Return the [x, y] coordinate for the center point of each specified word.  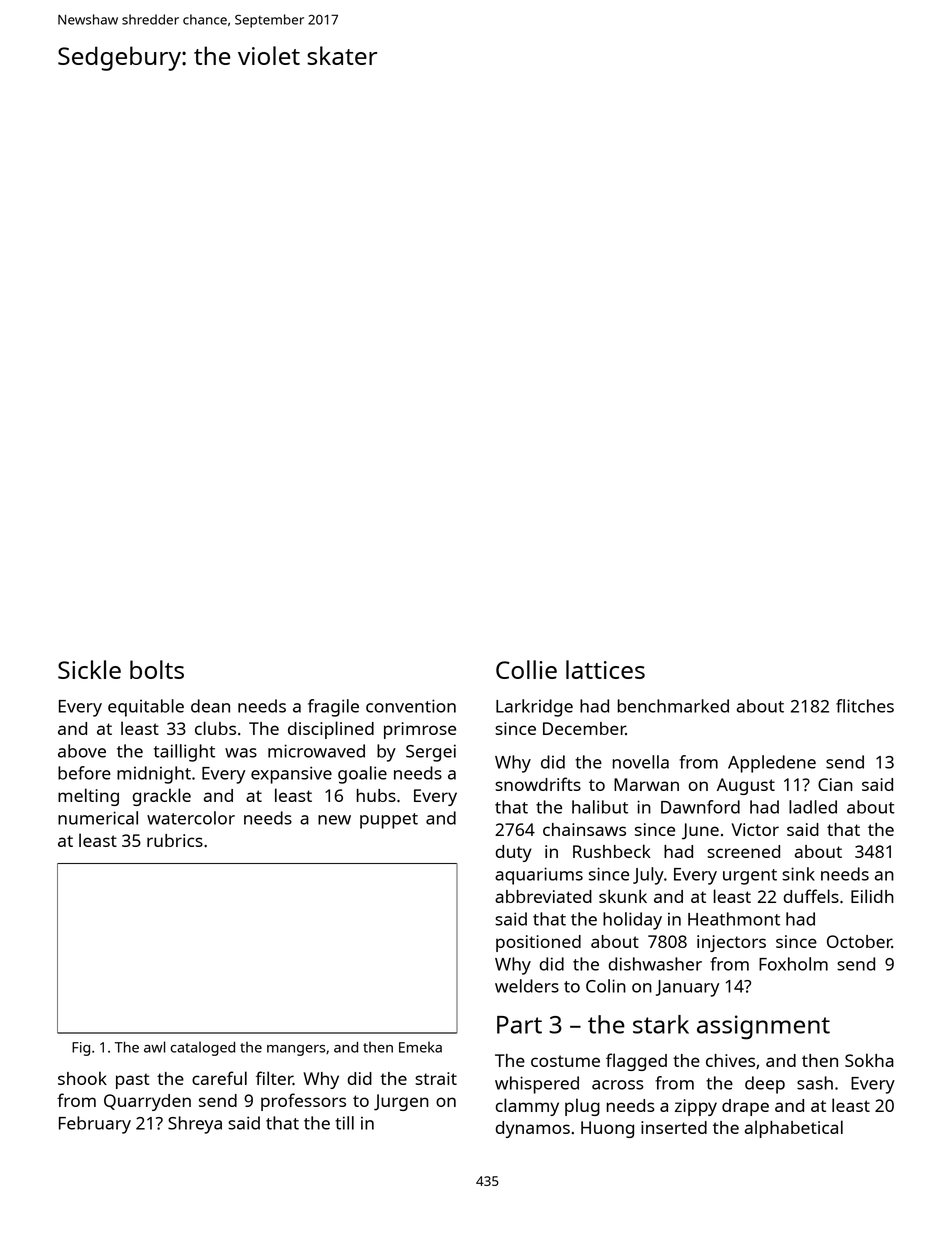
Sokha [869, 1060]
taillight [184, 753]
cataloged [202, 1048]
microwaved [316, 751]
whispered [537, 1085]
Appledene [772, 764]
